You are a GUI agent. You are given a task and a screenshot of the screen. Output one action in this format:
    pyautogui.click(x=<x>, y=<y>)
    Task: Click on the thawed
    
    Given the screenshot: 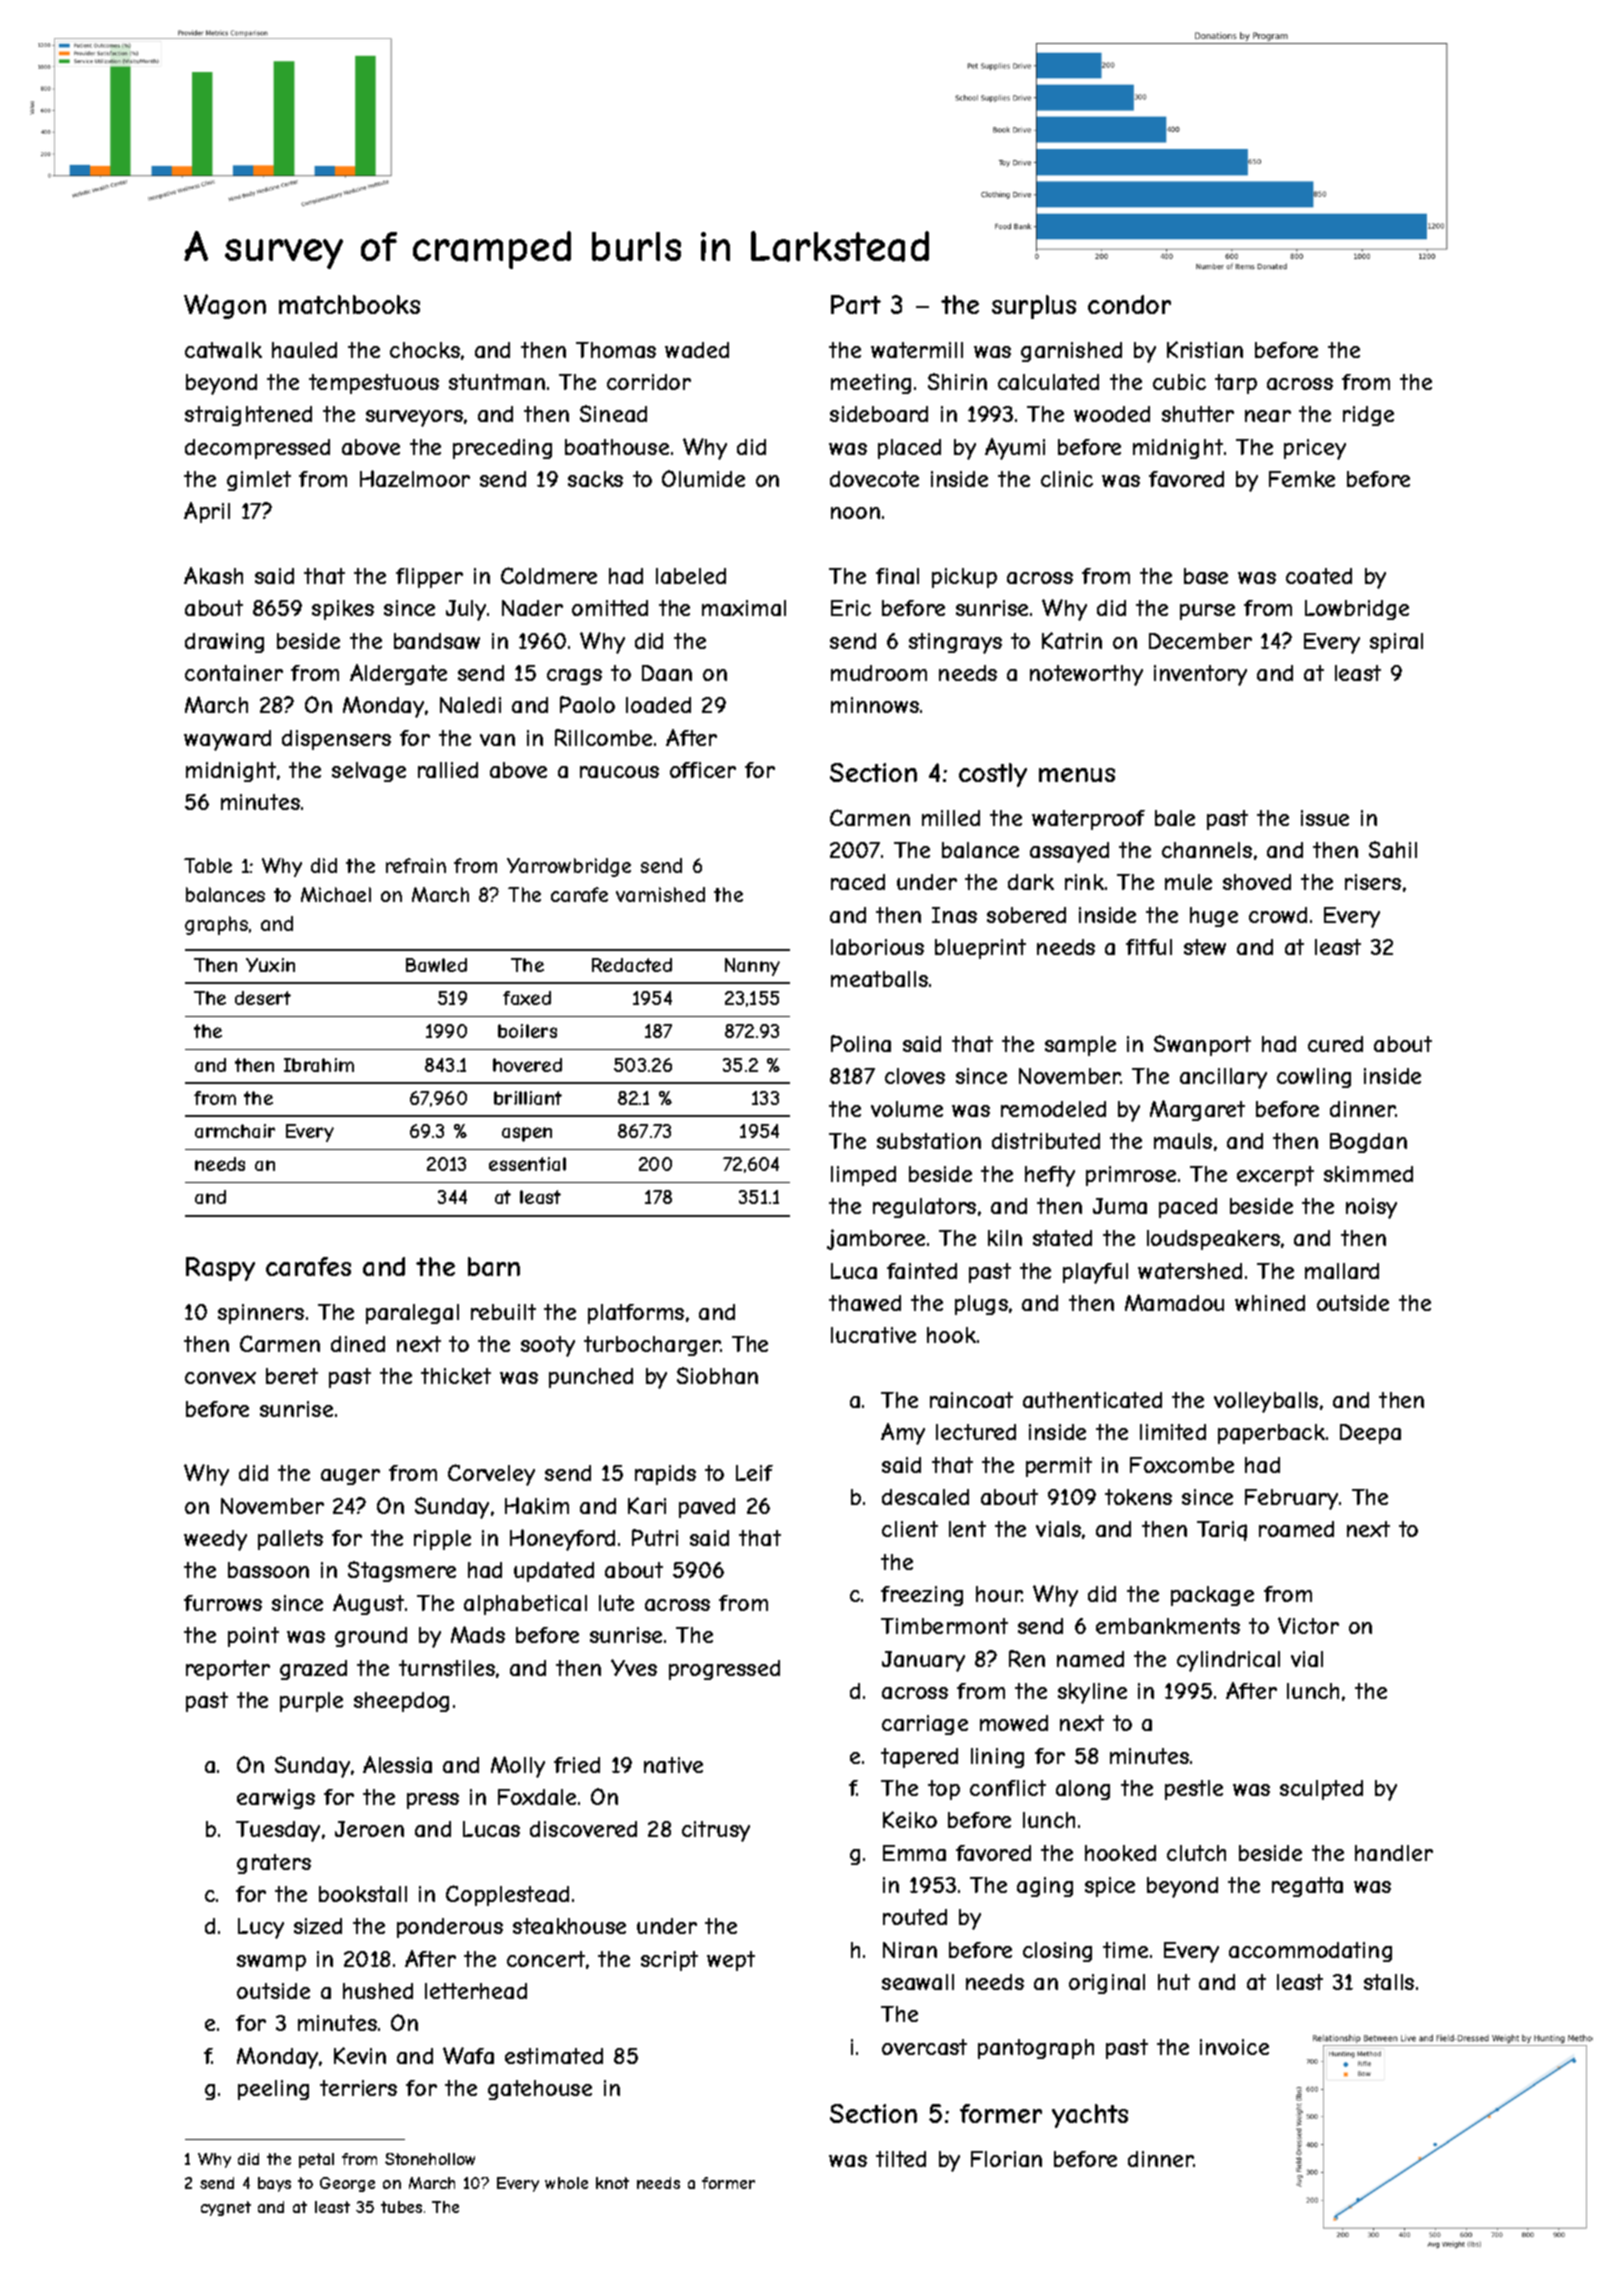 What is the action you would take?
    pyautogui.click(x=865, y=1303)
